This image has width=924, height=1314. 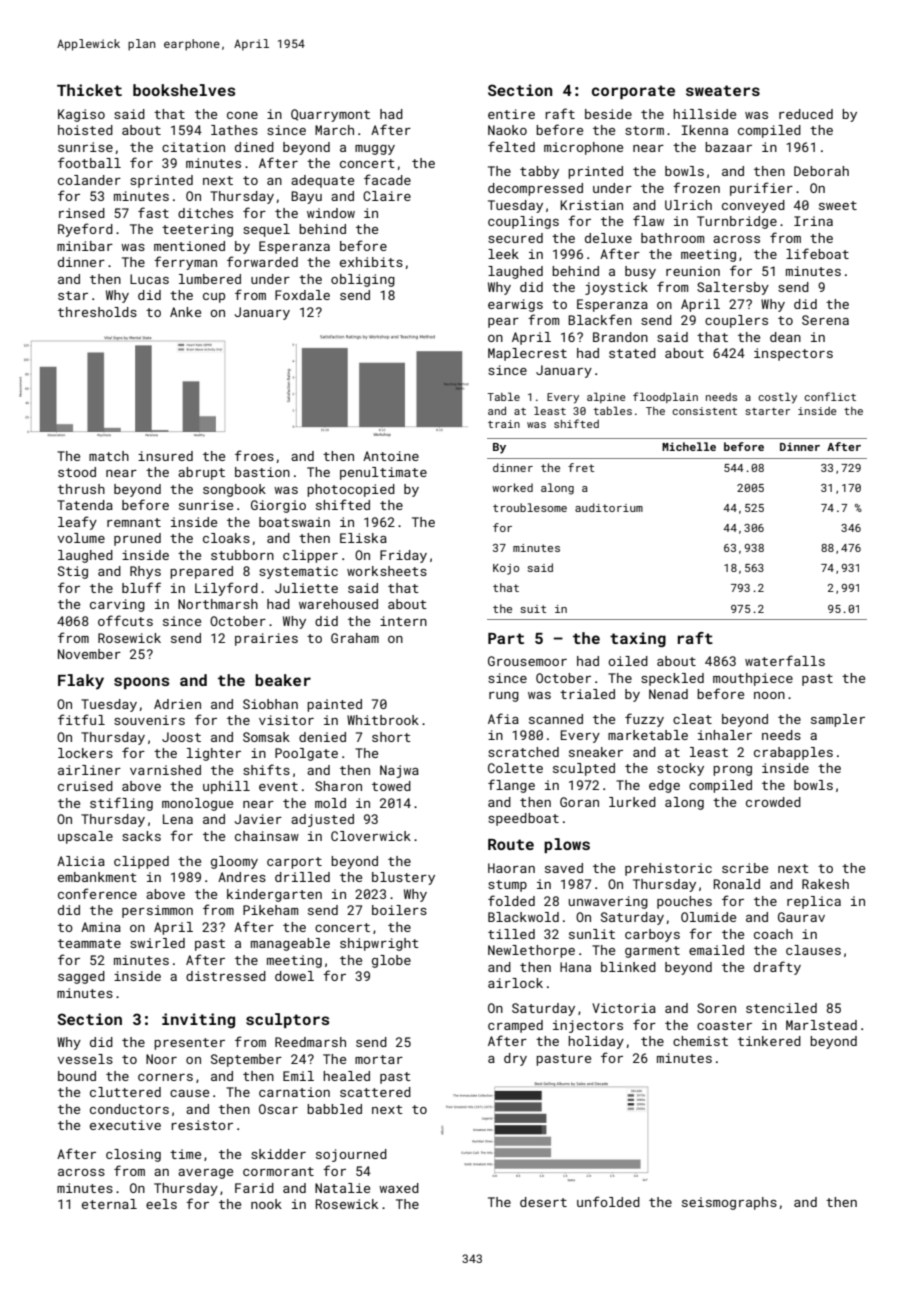 I want to click on seismographs, so click(x=729, y=1203).
